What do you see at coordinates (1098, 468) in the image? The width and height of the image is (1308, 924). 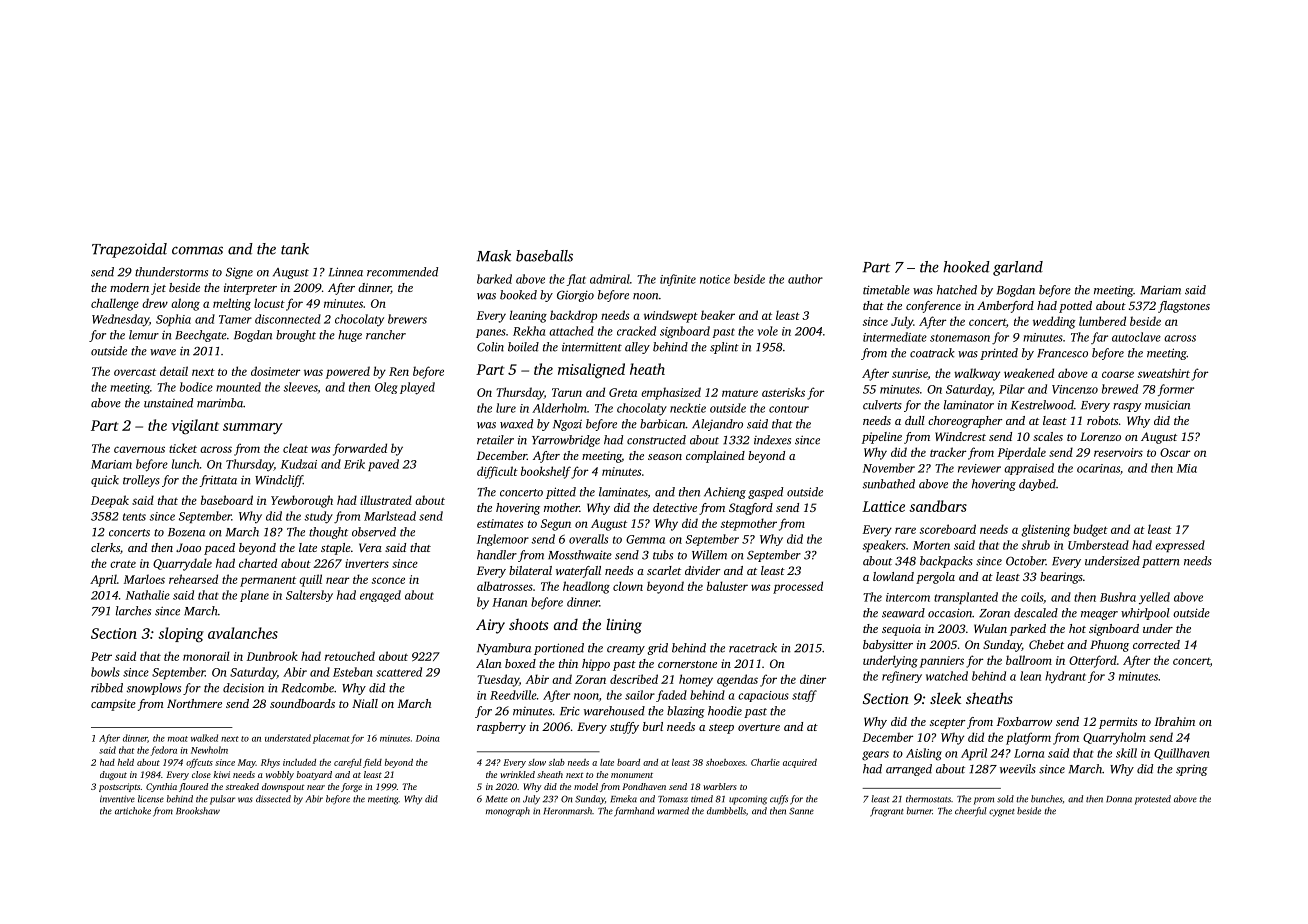 I see `ocarinas` at bounding box center [1098, 468].
